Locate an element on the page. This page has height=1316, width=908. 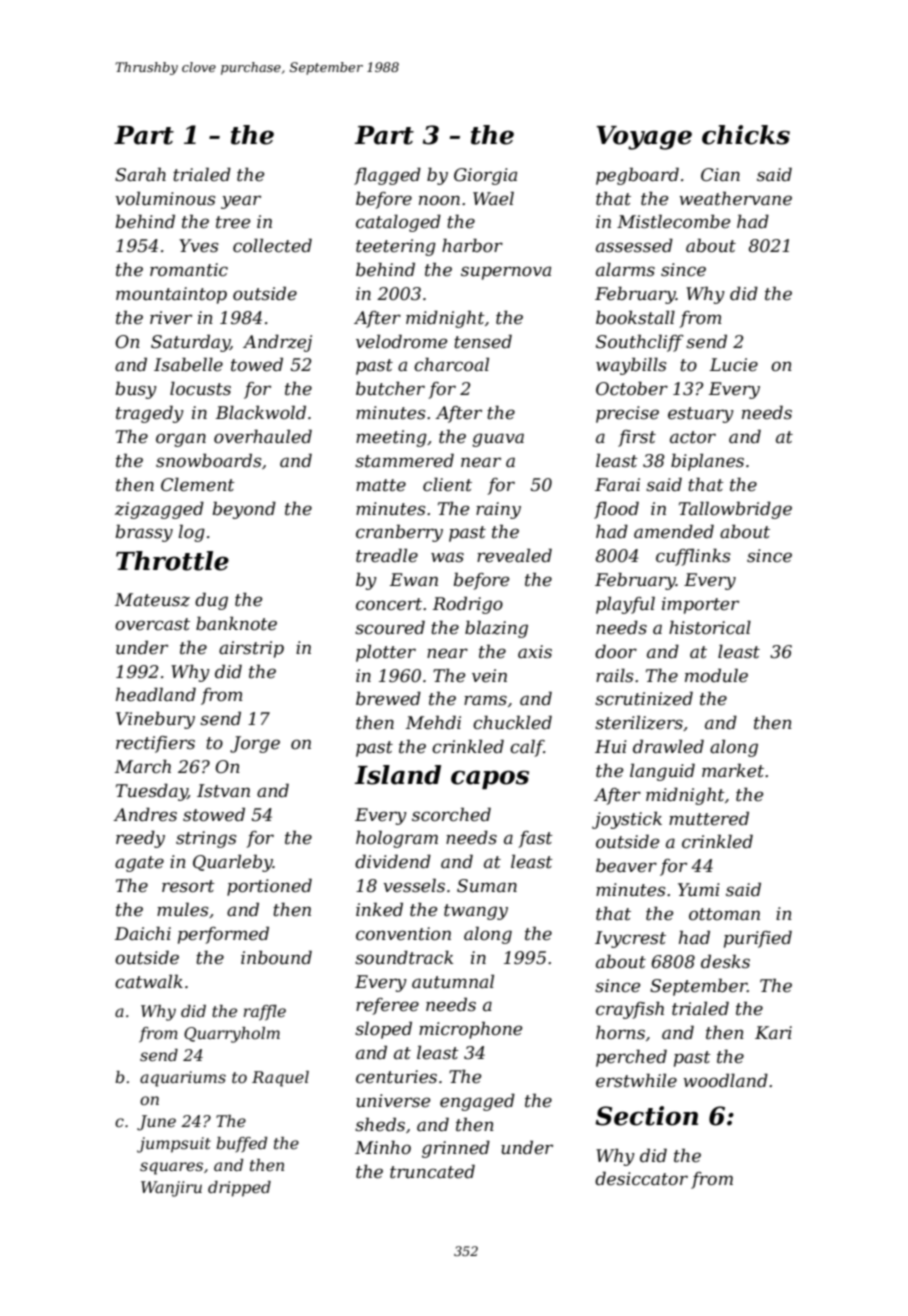
supernova is located at coordinates (506, 273).
